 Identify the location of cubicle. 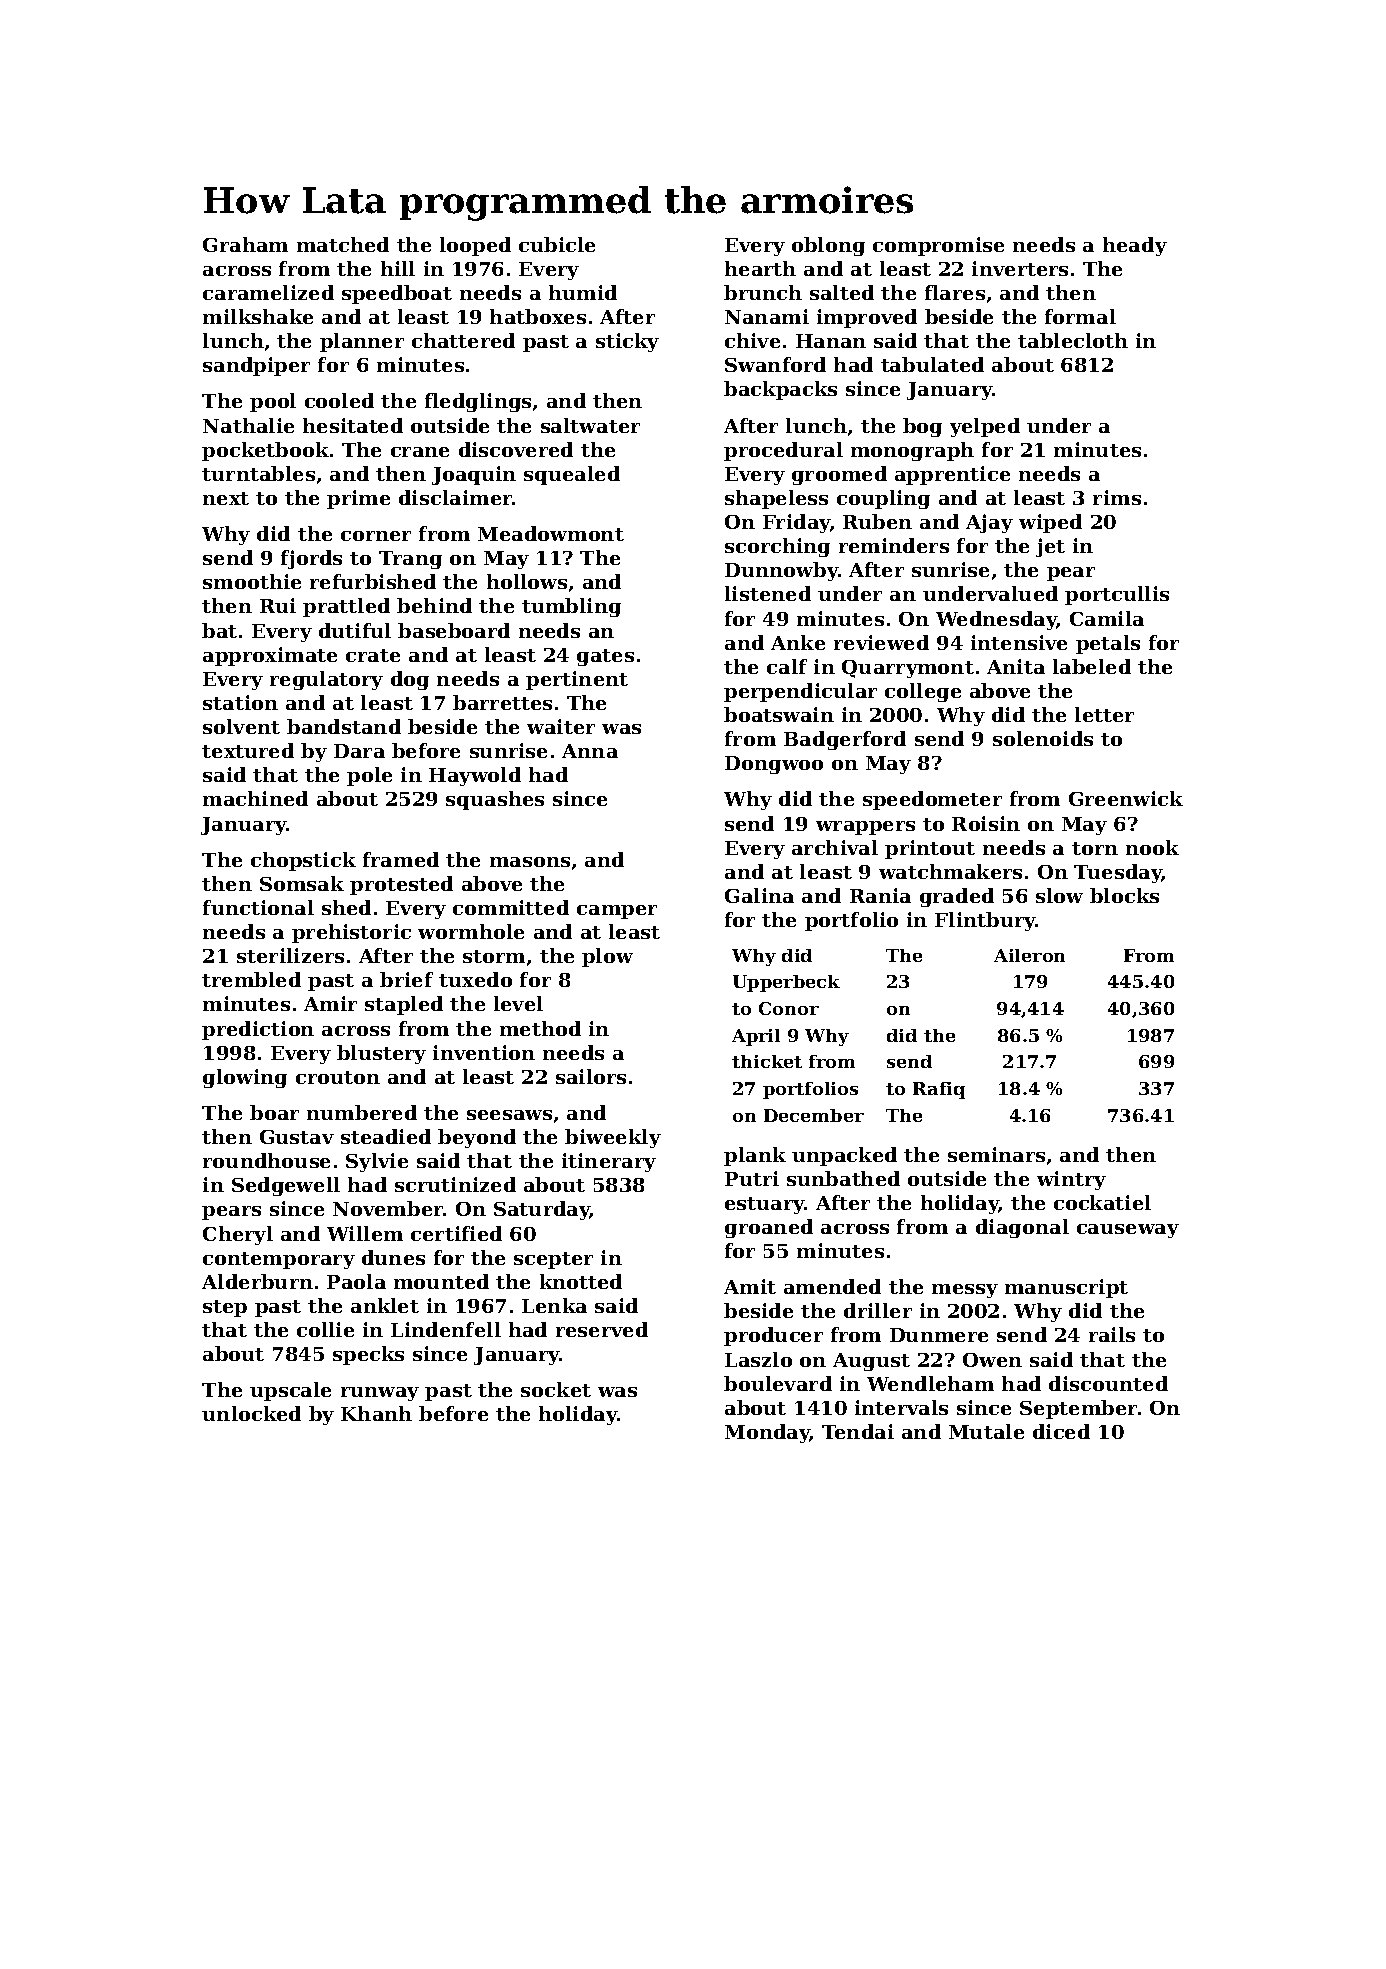
(557, 244).
